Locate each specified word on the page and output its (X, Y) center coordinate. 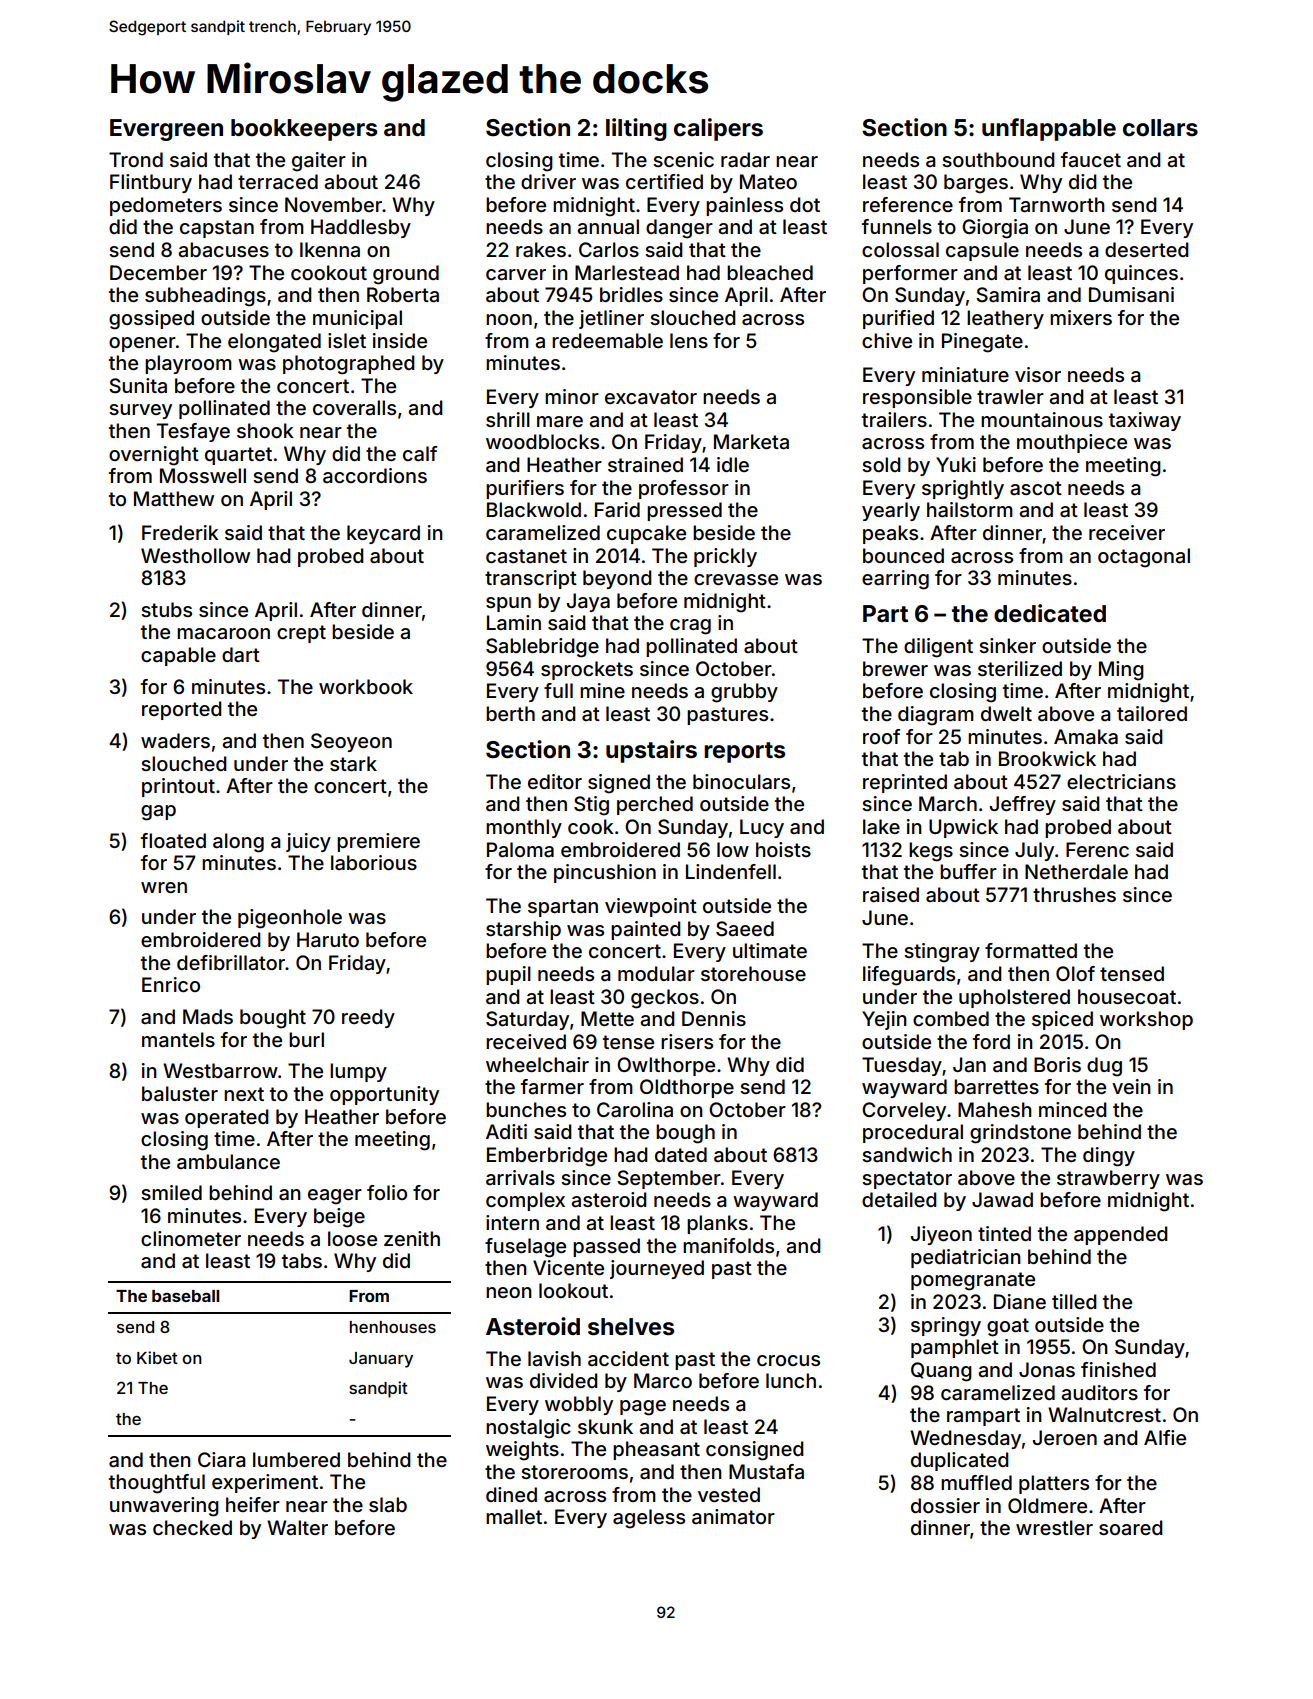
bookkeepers (304, 130)
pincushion (605, 873)
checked (192, 1527)
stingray (942, 953)
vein (1131, 1086)
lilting (636, 129)
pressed (684, 511)
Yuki (956, 464)
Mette (607, 1018)
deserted (1147, 249)
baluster (180, 1093)
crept (301, 634)
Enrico (171, 984)
